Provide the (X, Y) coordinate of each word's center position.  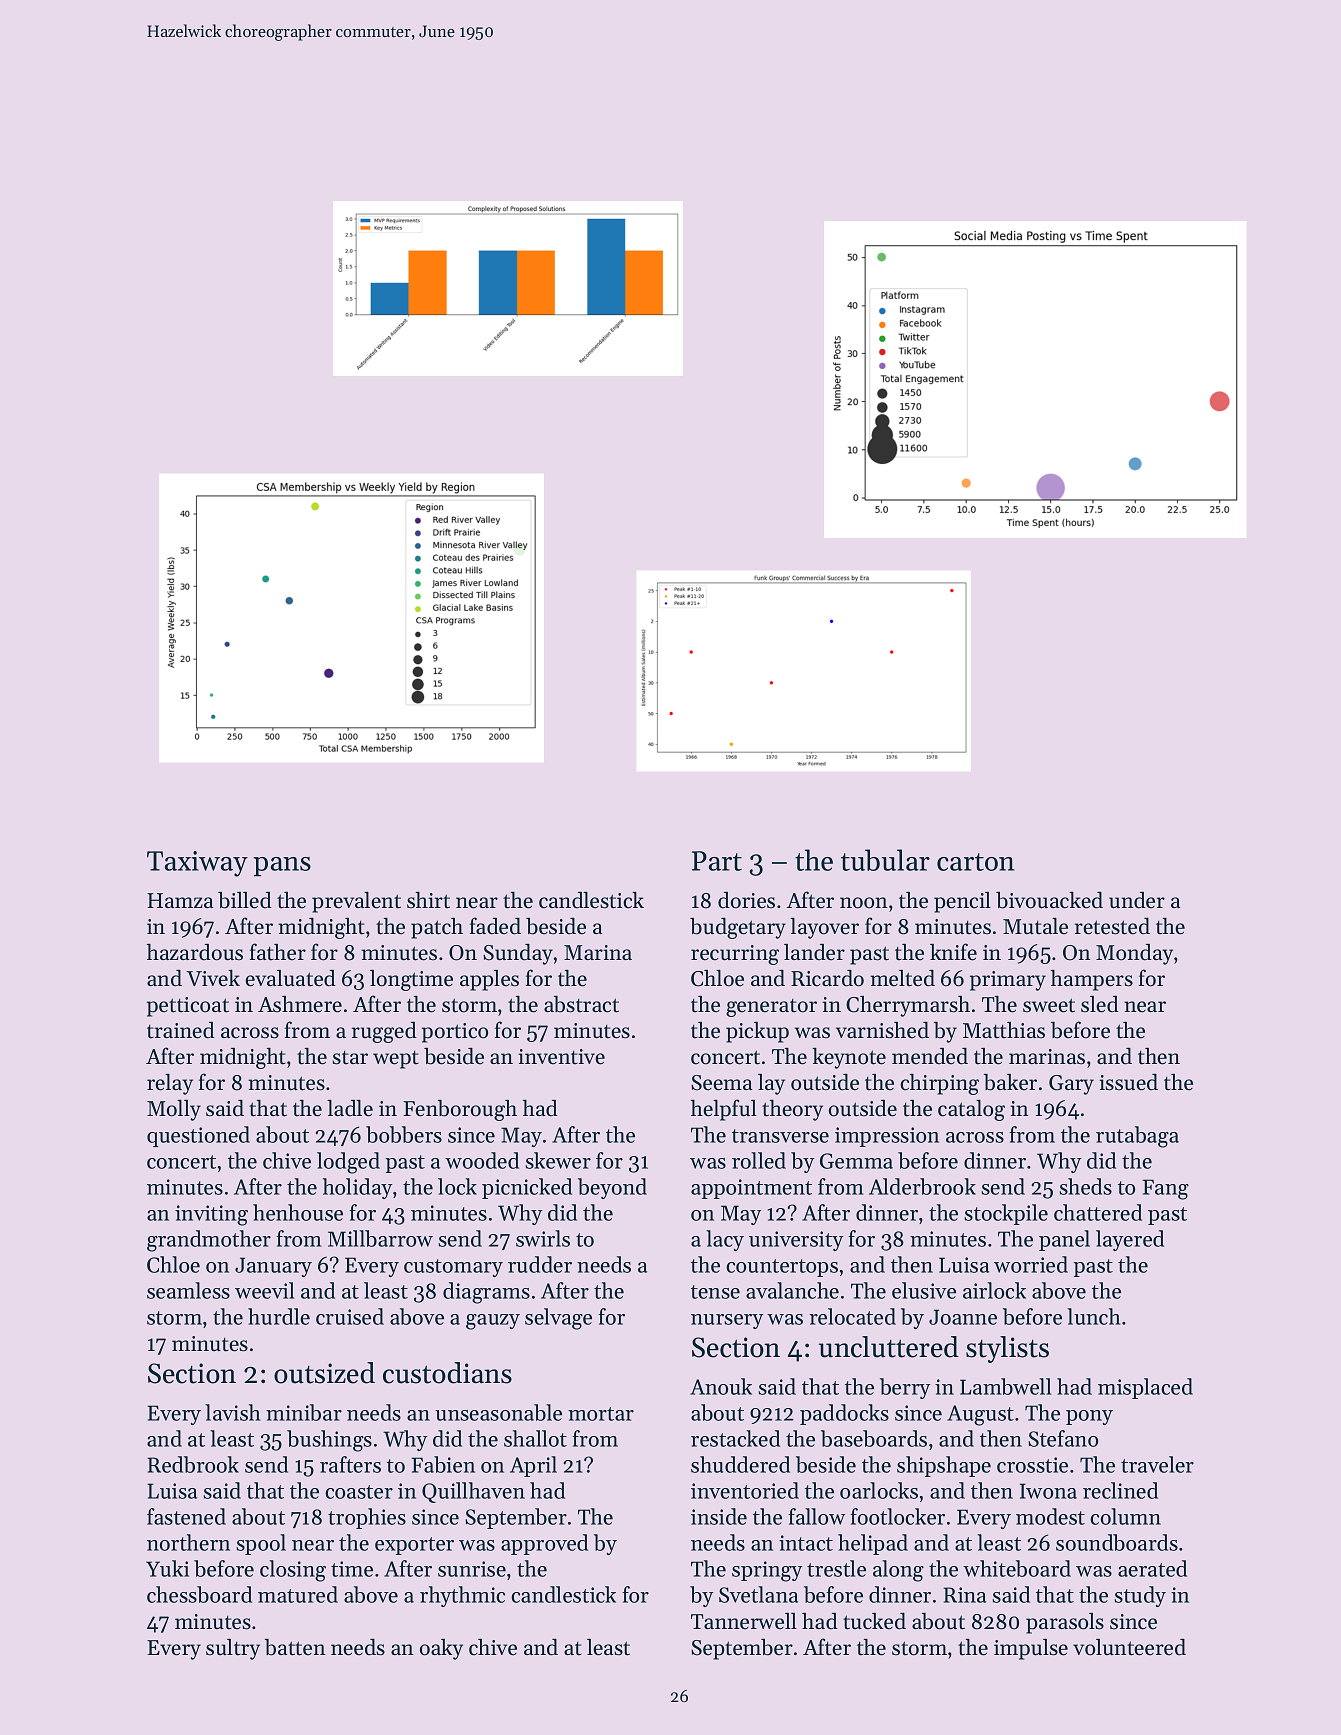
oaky (441, 1649)
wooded (482, 1160)
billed (245, 900)
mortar (601, 1414)
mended (930, 1056)
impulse (1031, 1649)
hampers (1092, 980)
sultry (233, 1649)
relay (170, 1084)
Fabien (443, 1464)
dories (746, 900)
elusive (924, 1290)
